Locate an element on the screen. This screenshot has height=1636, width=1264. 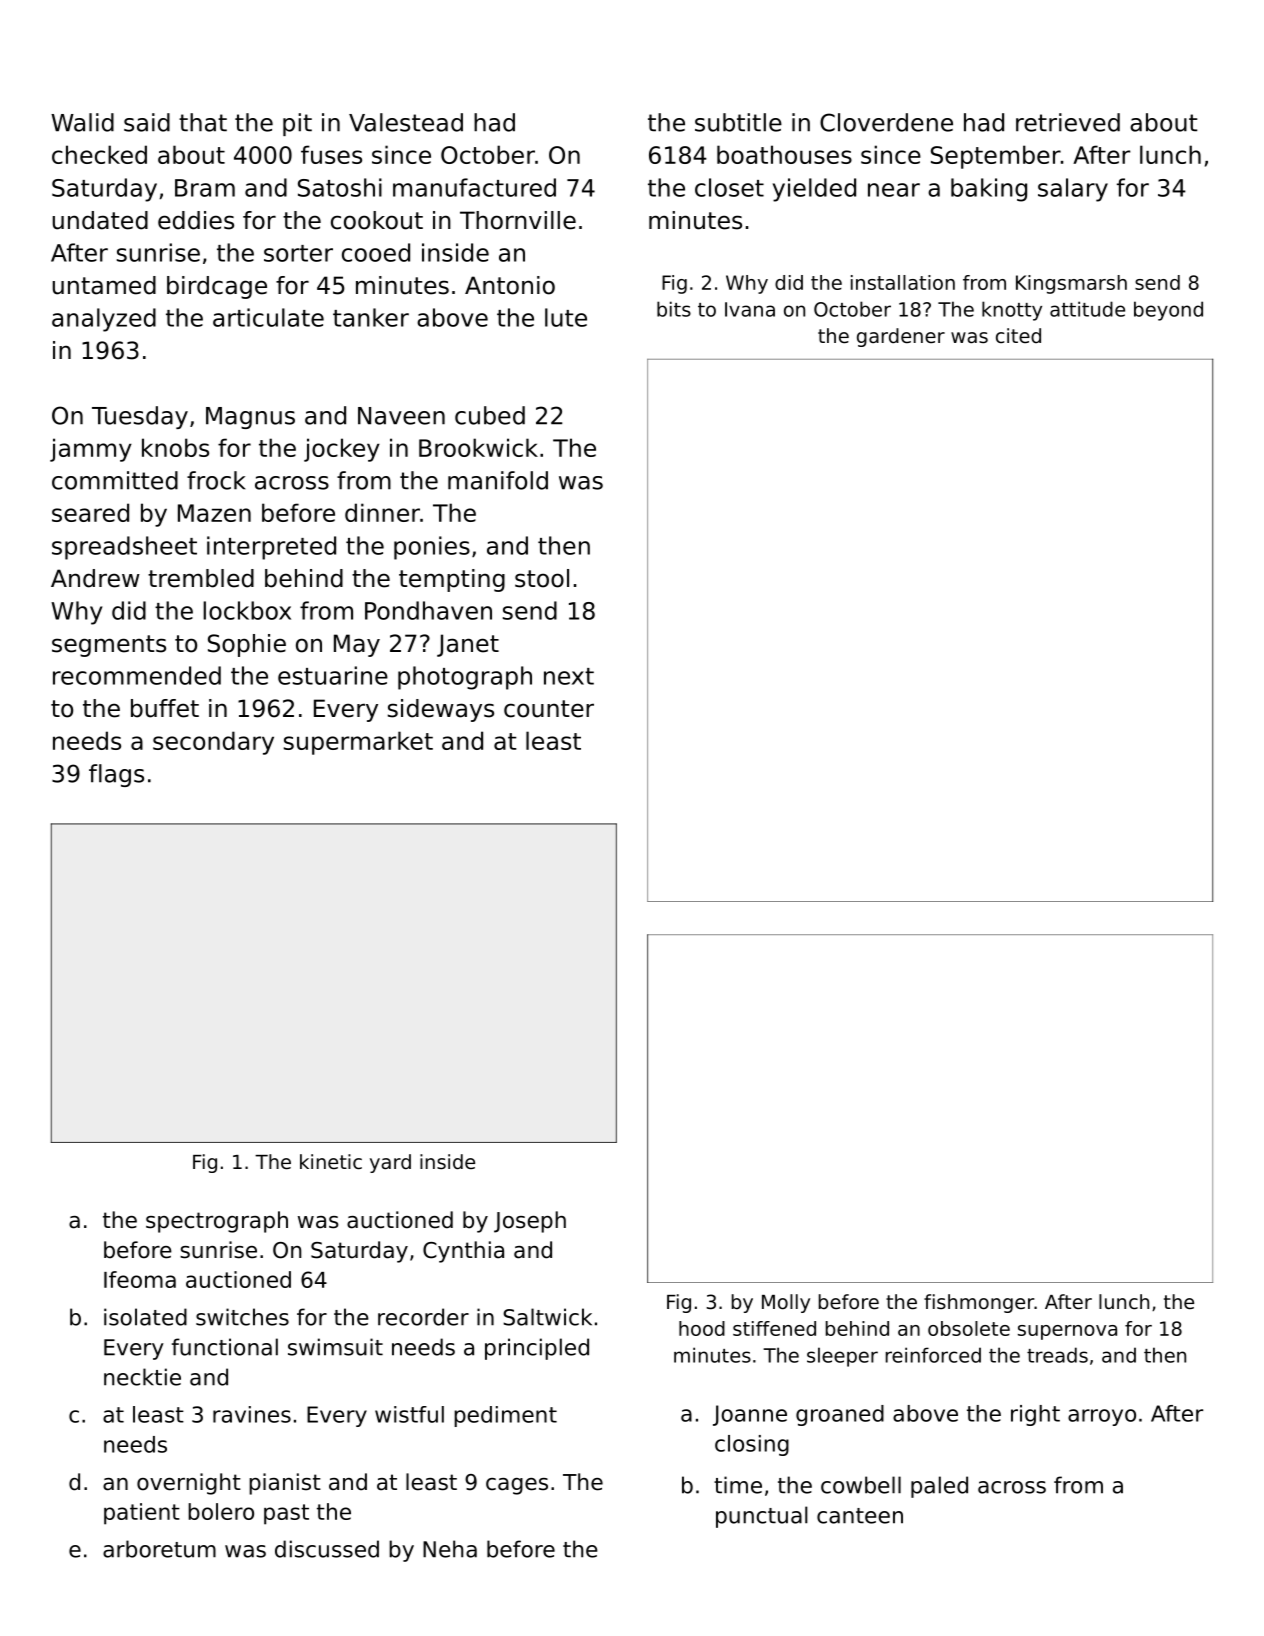
salary is located at coordinates (1073, 190).
